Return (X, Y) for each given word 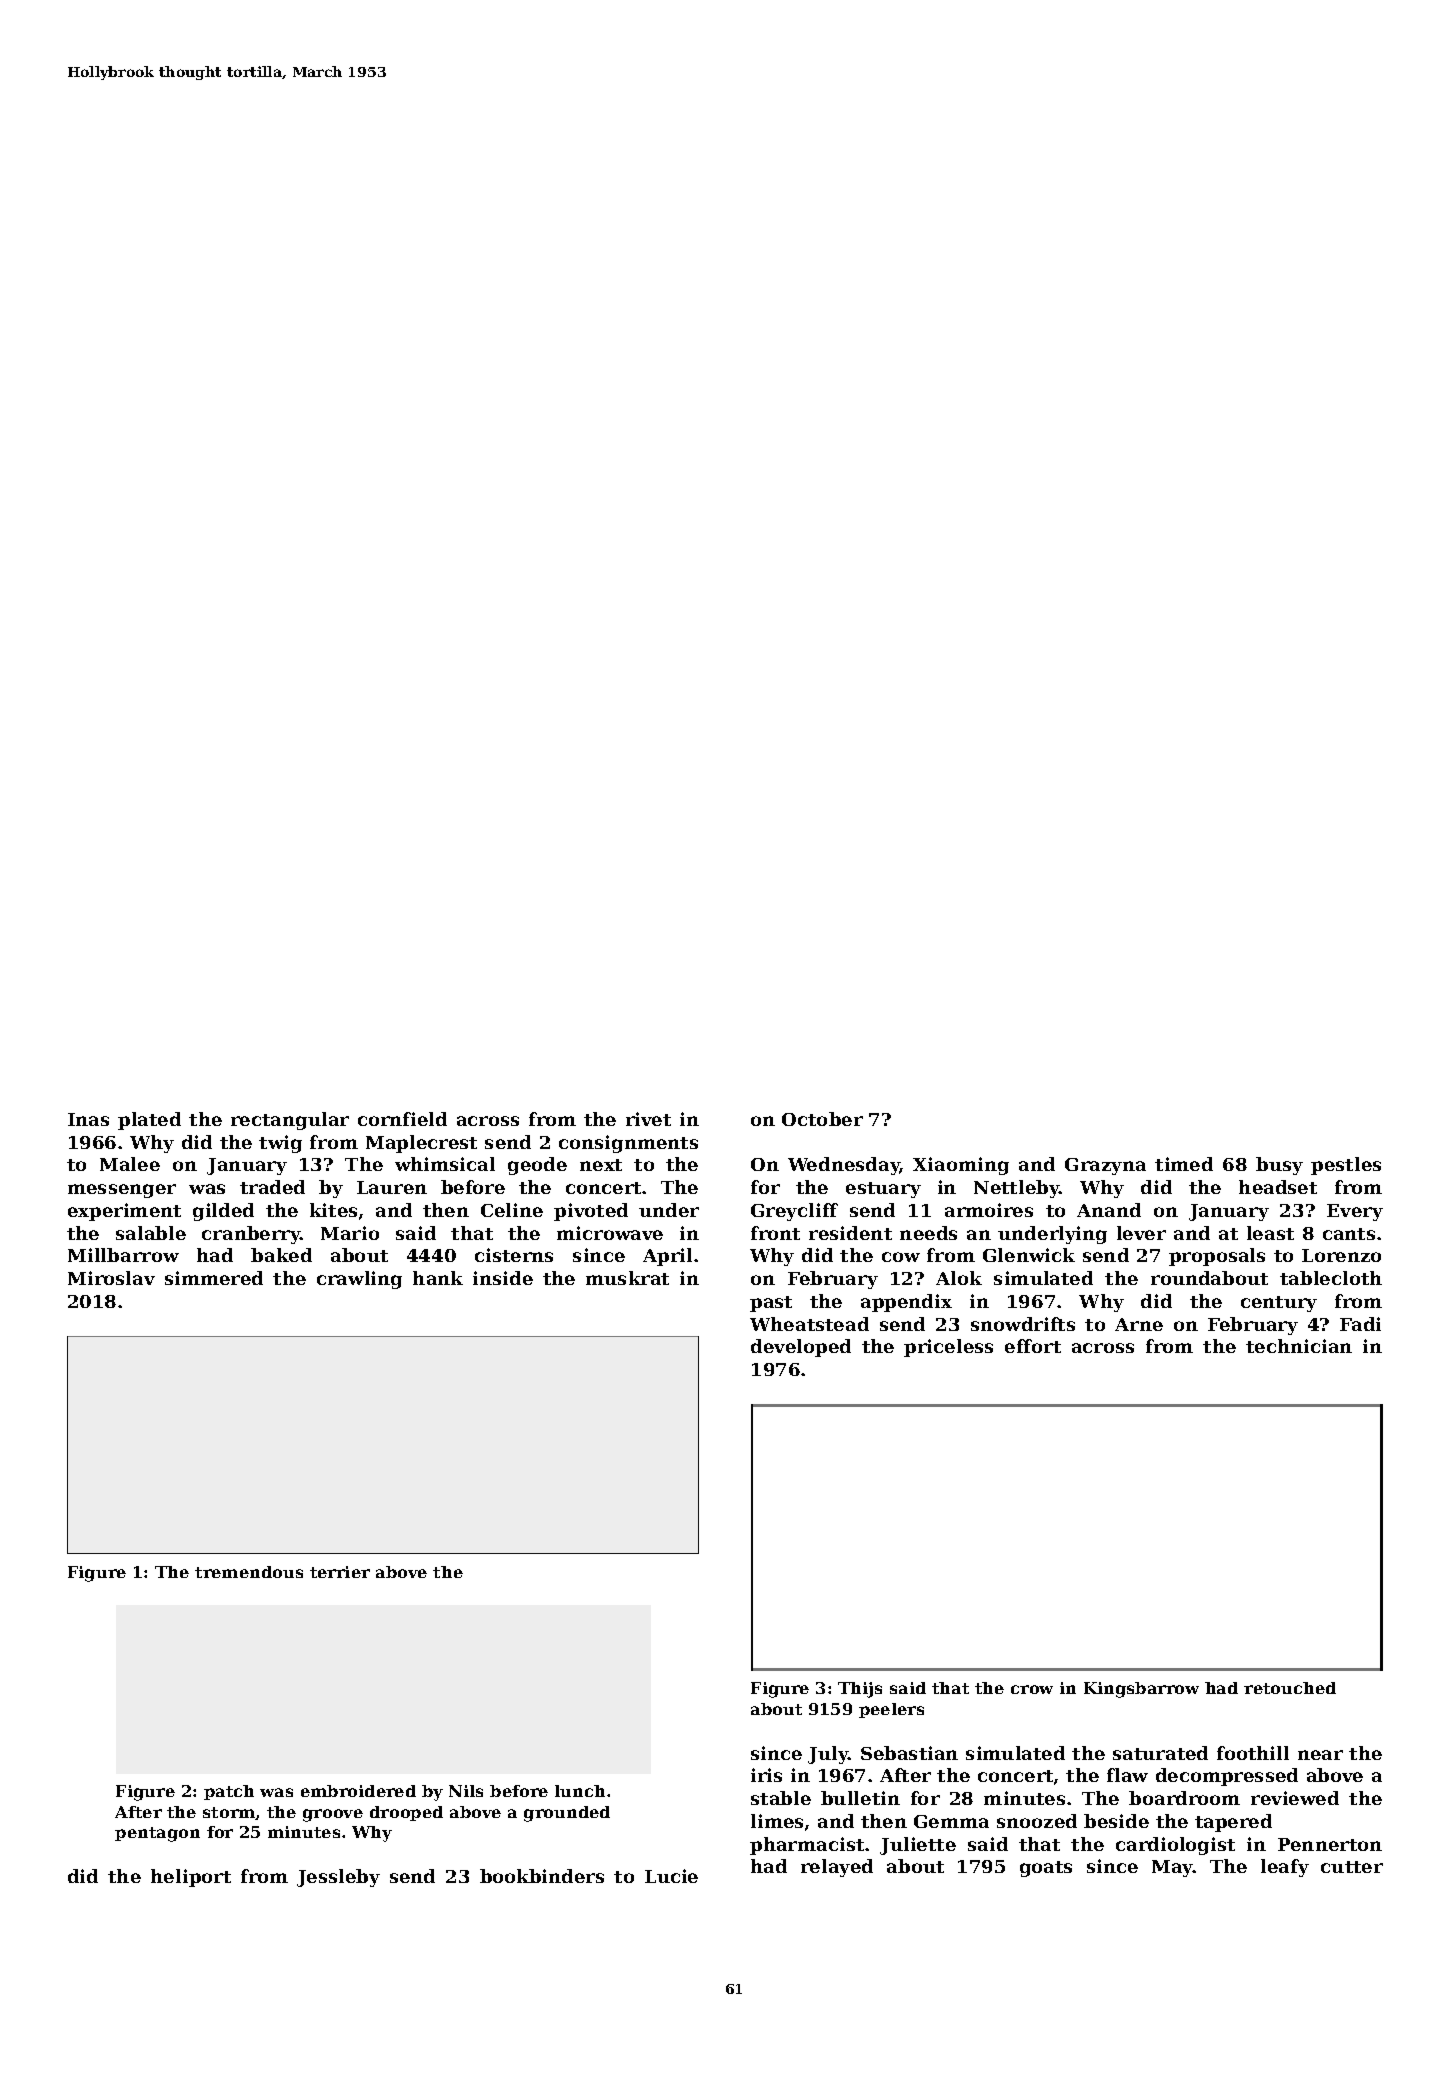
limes (777, 1821)
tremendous (249, 1572)
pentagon (157, 1834)
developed (801, 1348)
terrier (340, 1572)
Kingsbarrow (1141, 1690)
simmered (214, 1278)
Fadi (1360, 1324)
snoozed (1037, 1821)
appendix (906, 1303)
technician (1299, 1346)
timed (1184, 1164)
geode (537, 1166)
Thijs (860, 1690)
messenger (122, 1191)
